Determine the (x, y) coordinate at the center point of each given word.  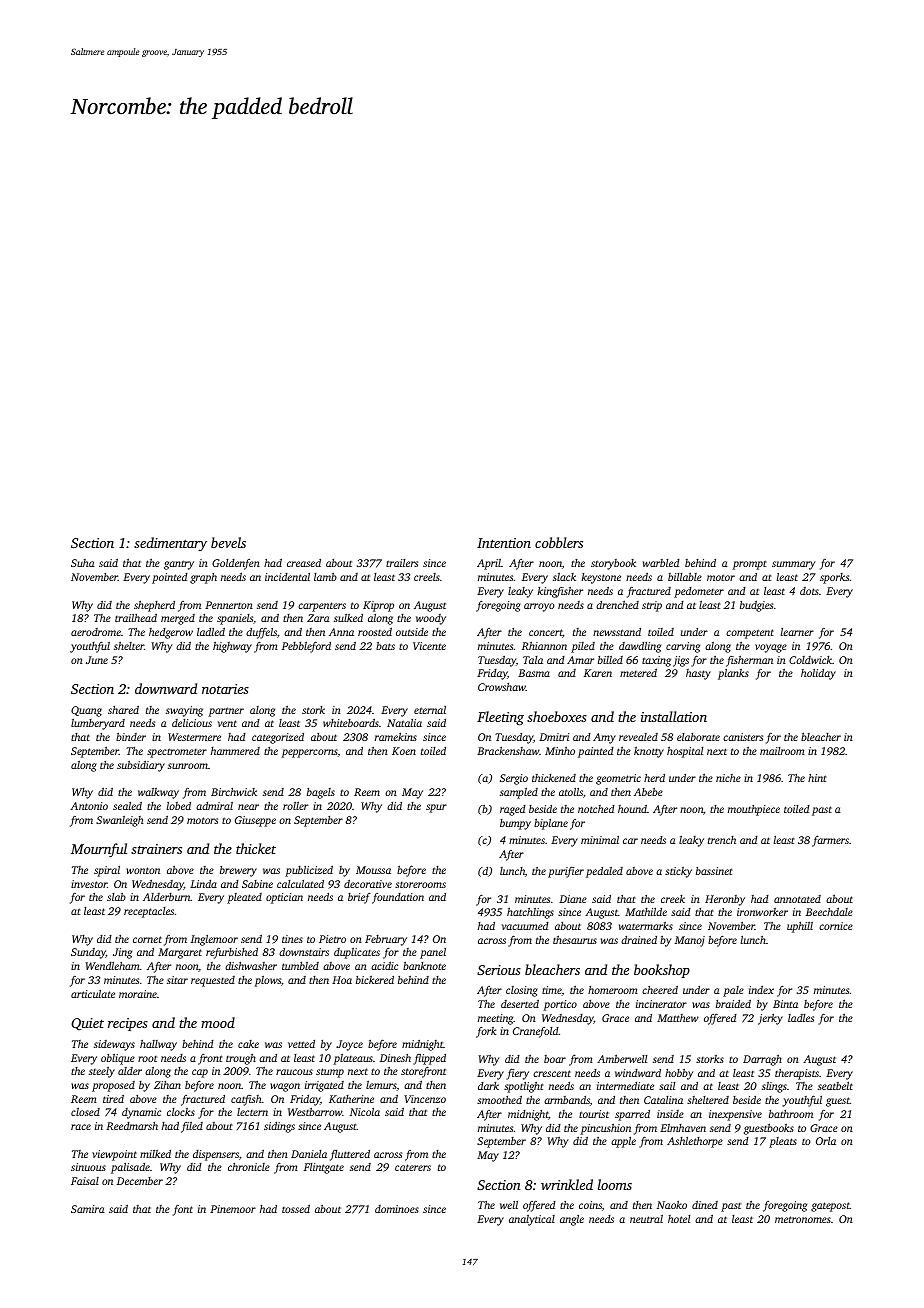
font (183, 1210)
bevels (228, 542)
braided (733, 1003)
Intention (504, 543)
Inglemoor (214, 940)
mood (218, 1022)
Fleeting (500, 718)
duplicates (357, 953)
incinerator (661, 1004)
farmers (830, 841)
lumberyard (98, 724)
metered (638, 672)
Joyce (349, 1045)
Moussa (373, 870)
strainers (156, 849)
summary (793, 565)
